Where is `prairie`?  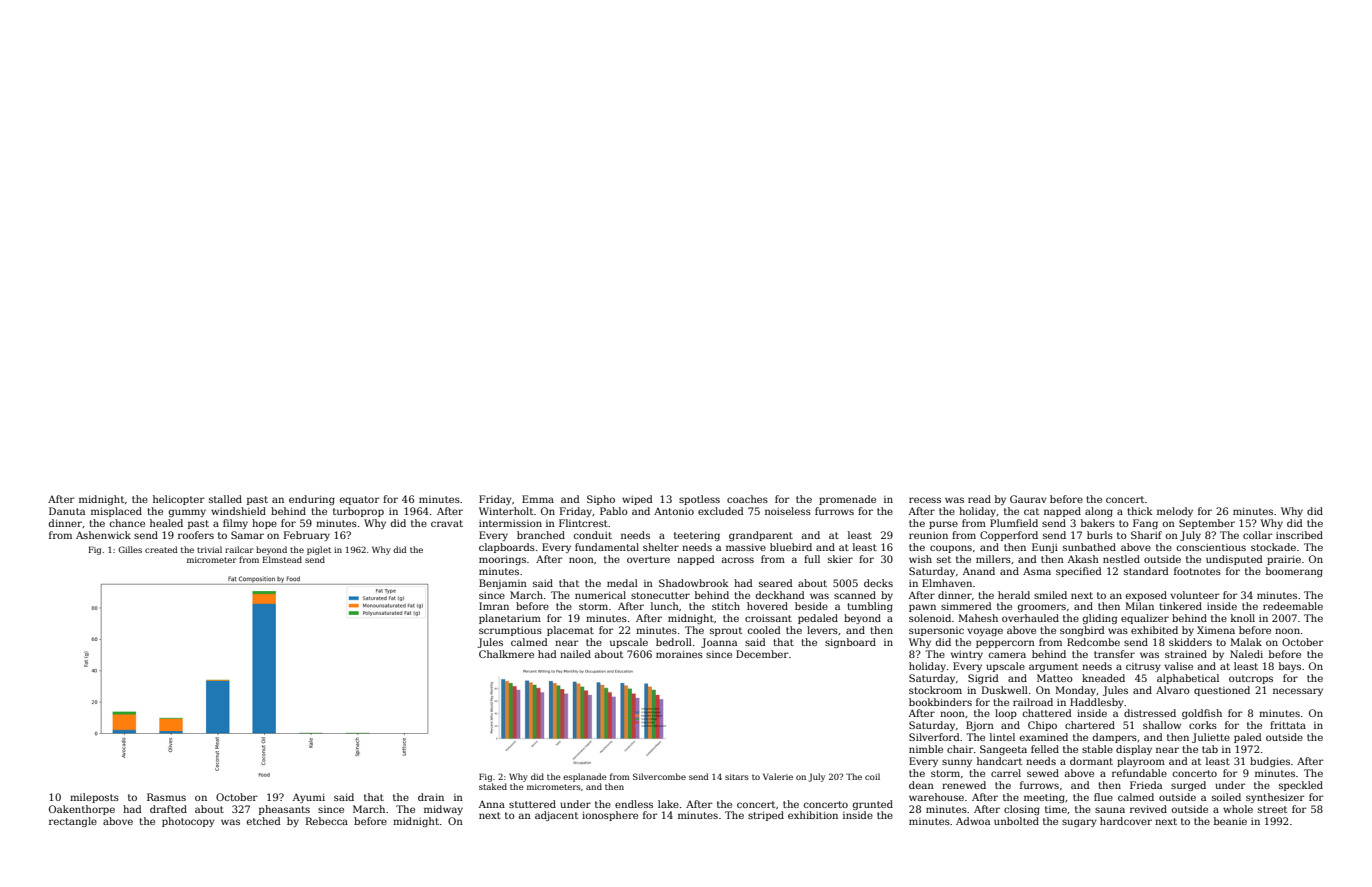 prairie is located at coordinates (1284, 560).
